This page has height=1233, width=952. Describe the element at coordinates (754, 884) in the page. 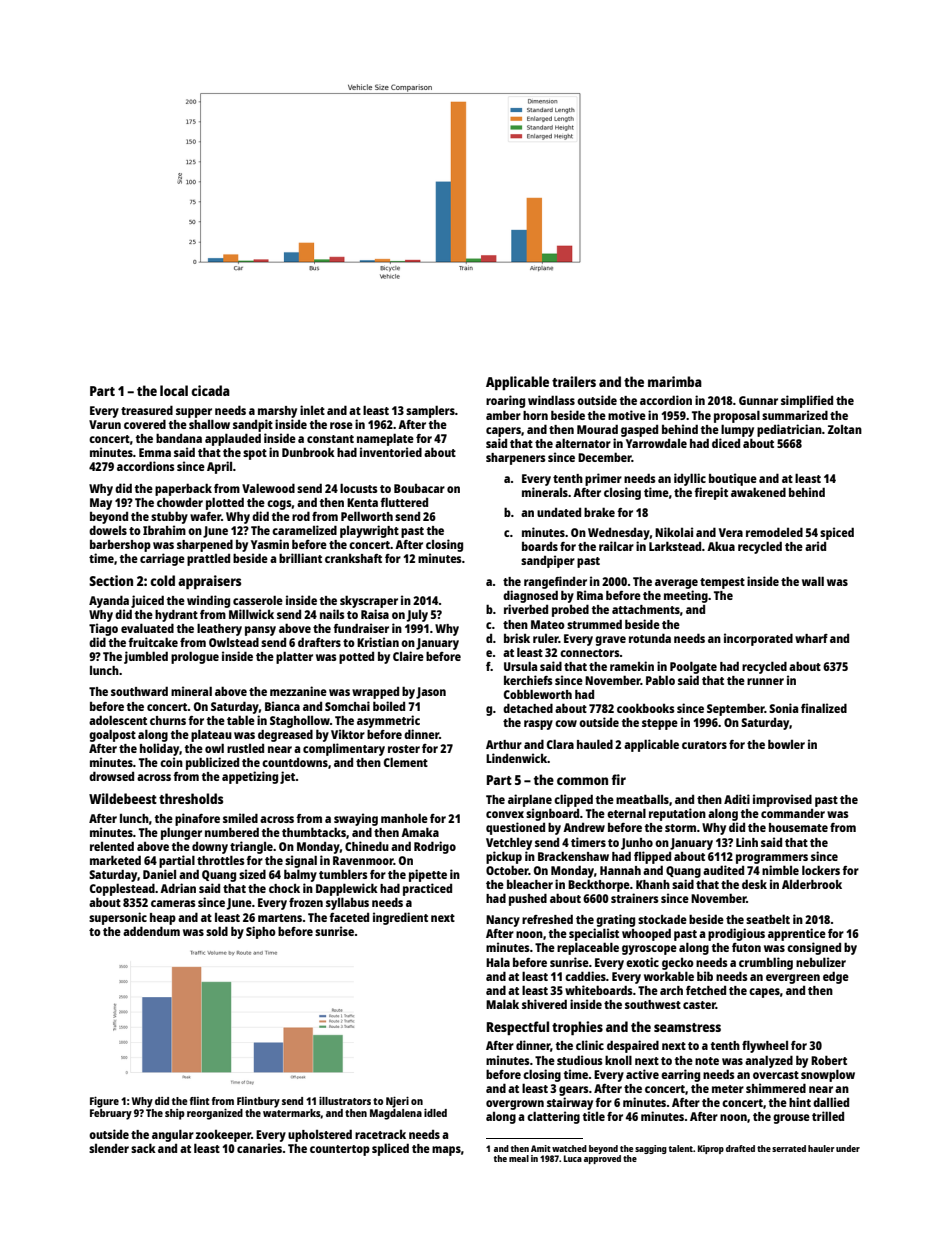

I see `desk` at that location.
